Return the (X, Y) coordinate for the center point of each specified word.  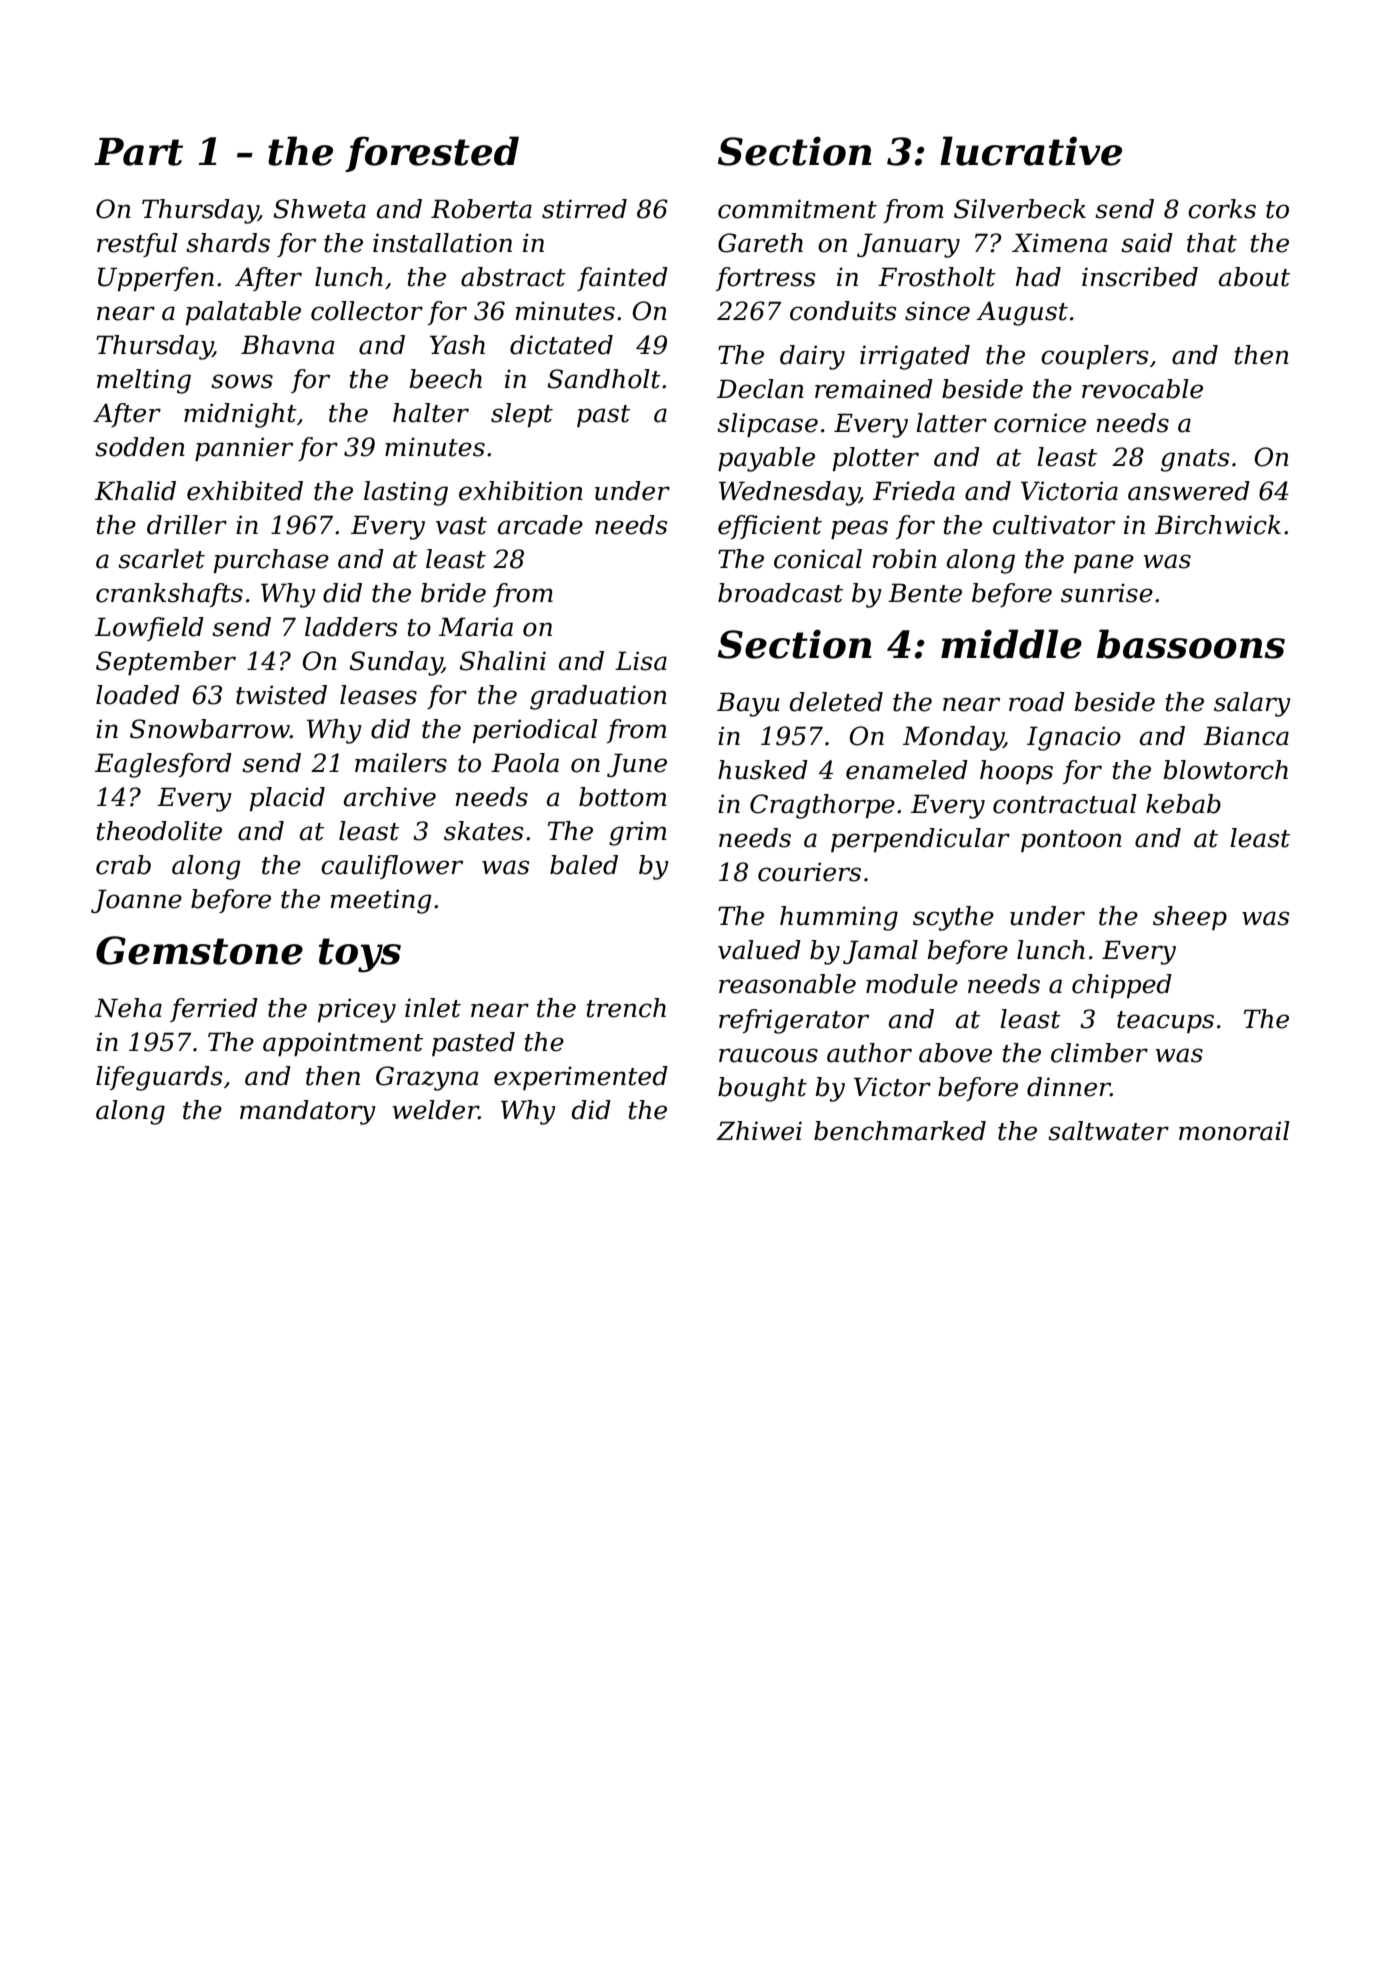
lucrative (1031, 151)
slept (522, 415)
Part (138, 152)
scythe (953, 918)
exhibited (245, 491)
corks (1222, 209)
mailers (401, 763)
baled (584, 865)
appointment (343, 1044)
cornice (1040, 423)
